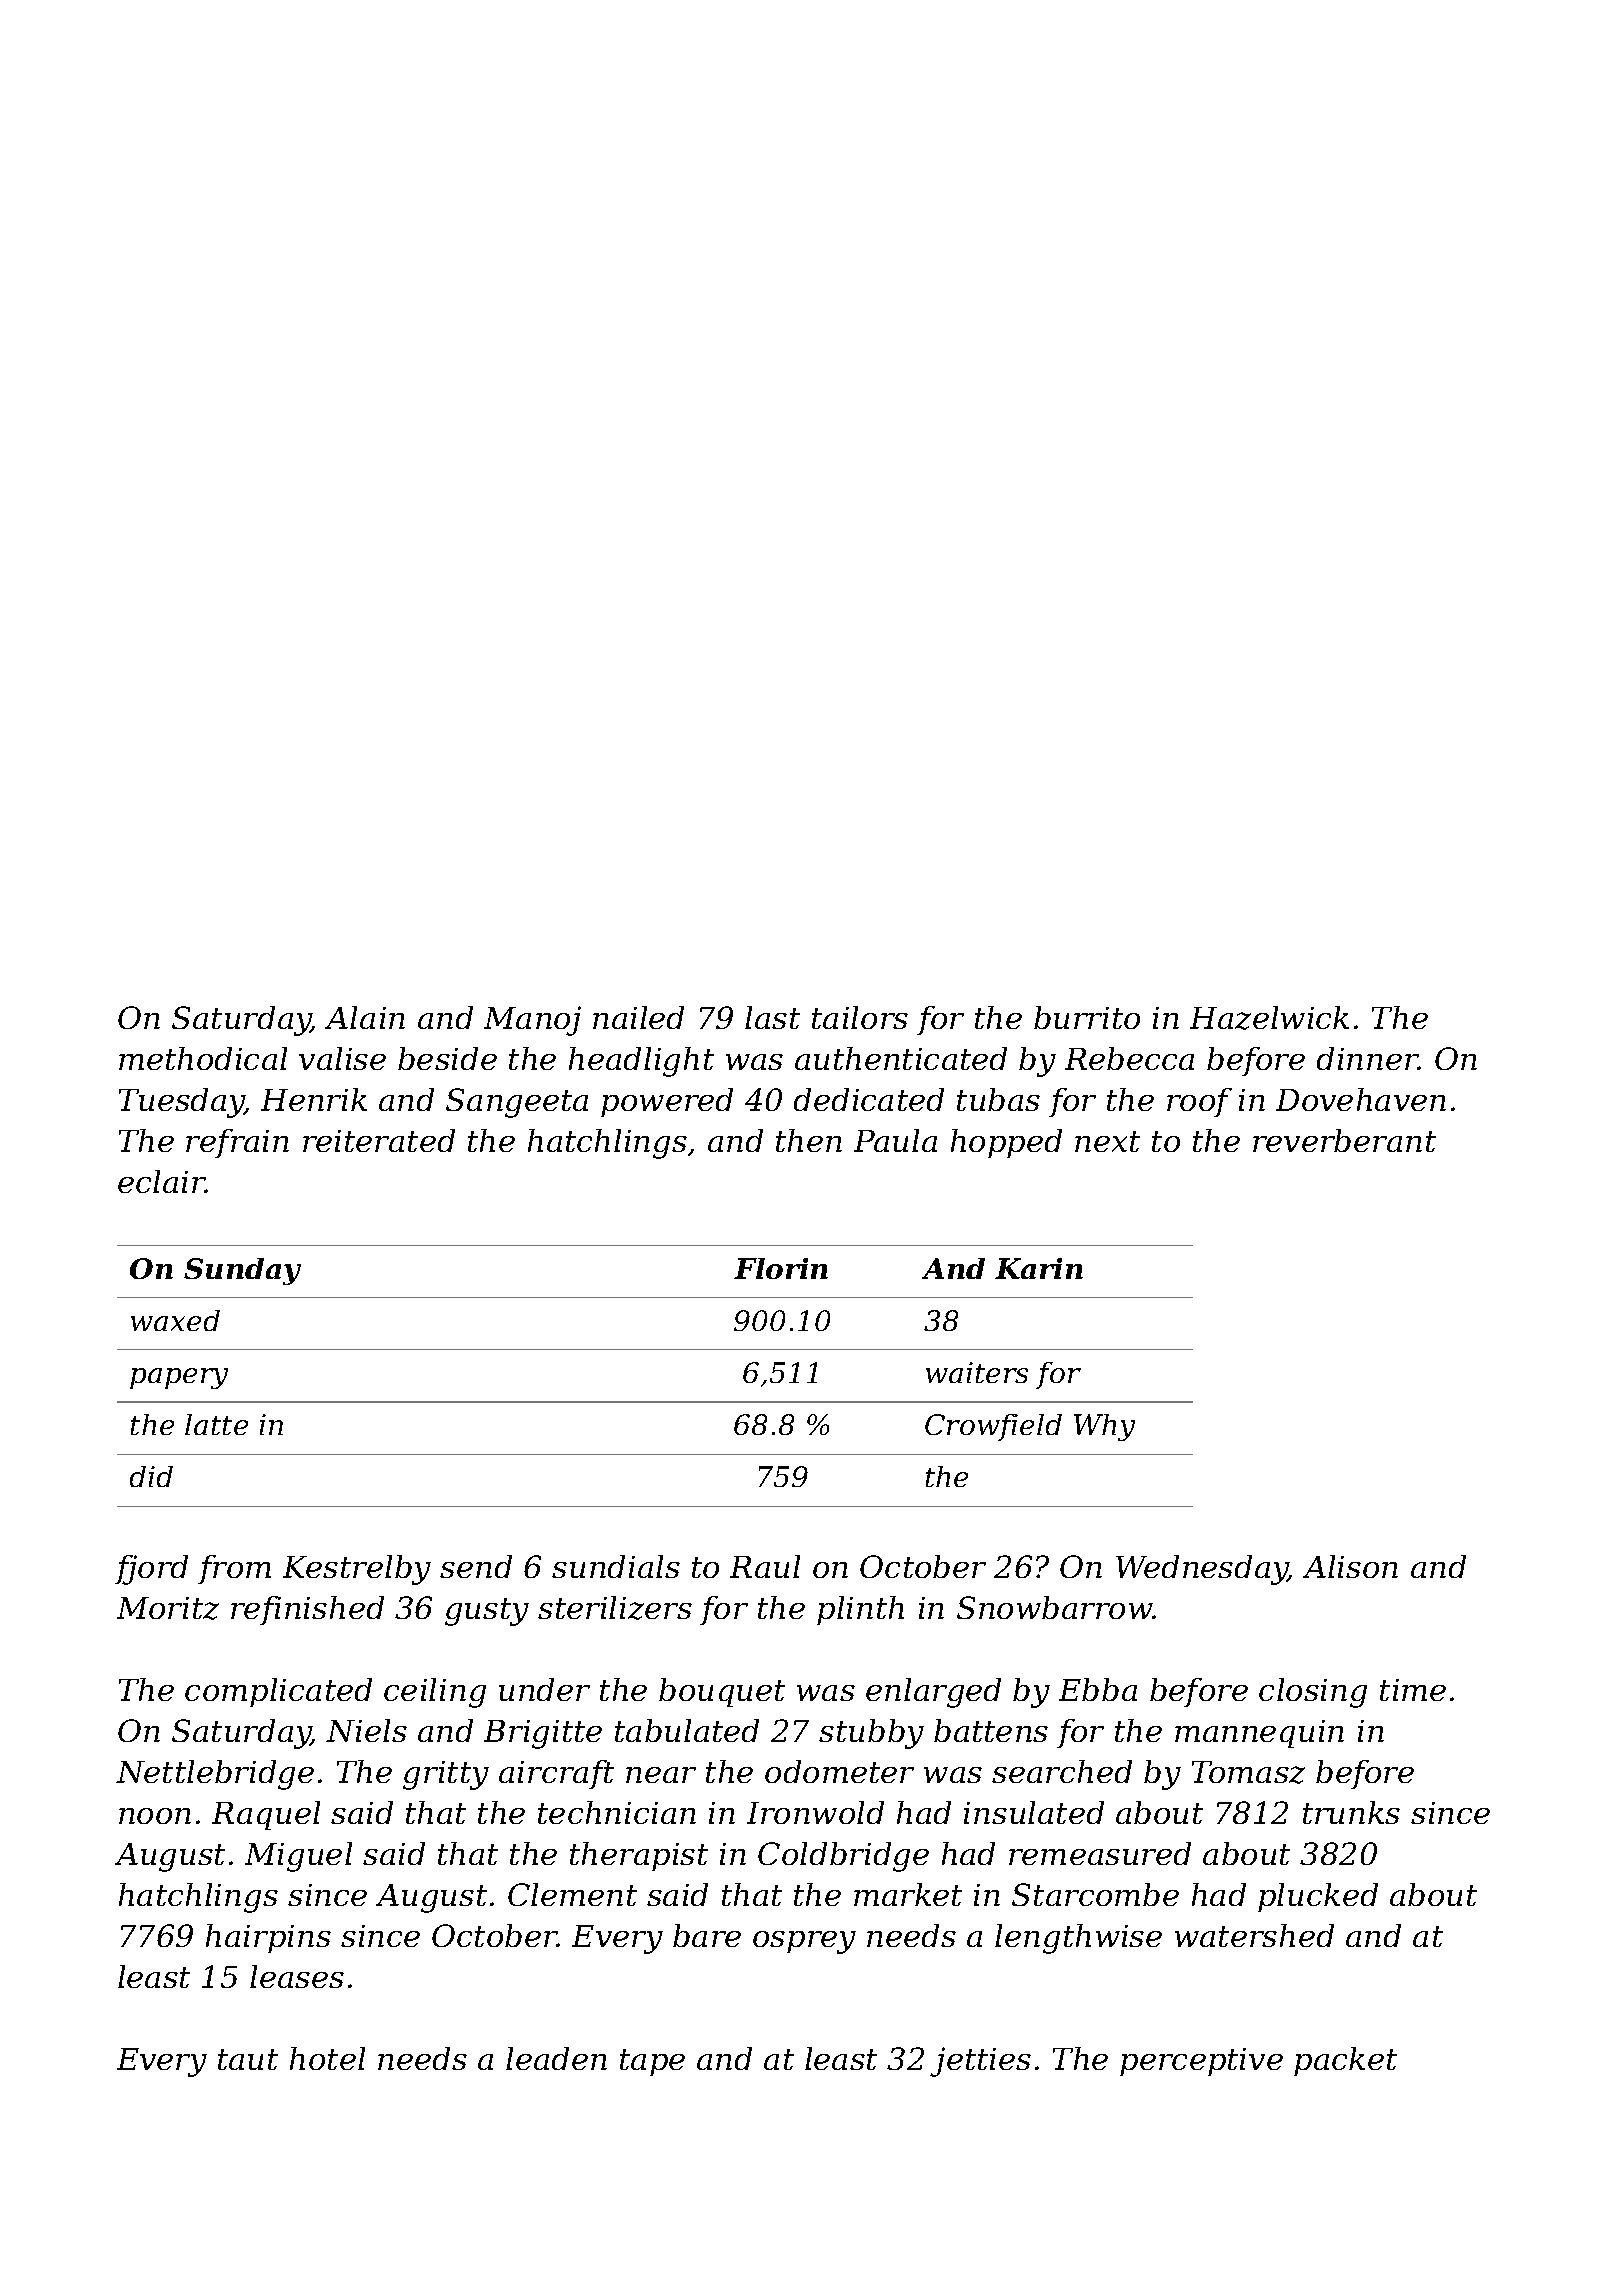 Image resolution: width=1620 pixels, height=2292 pixels. What do you see at coordinates (895, 1140) in the screenshot?
I see `Paula` at bounding box center [895, 1140].
